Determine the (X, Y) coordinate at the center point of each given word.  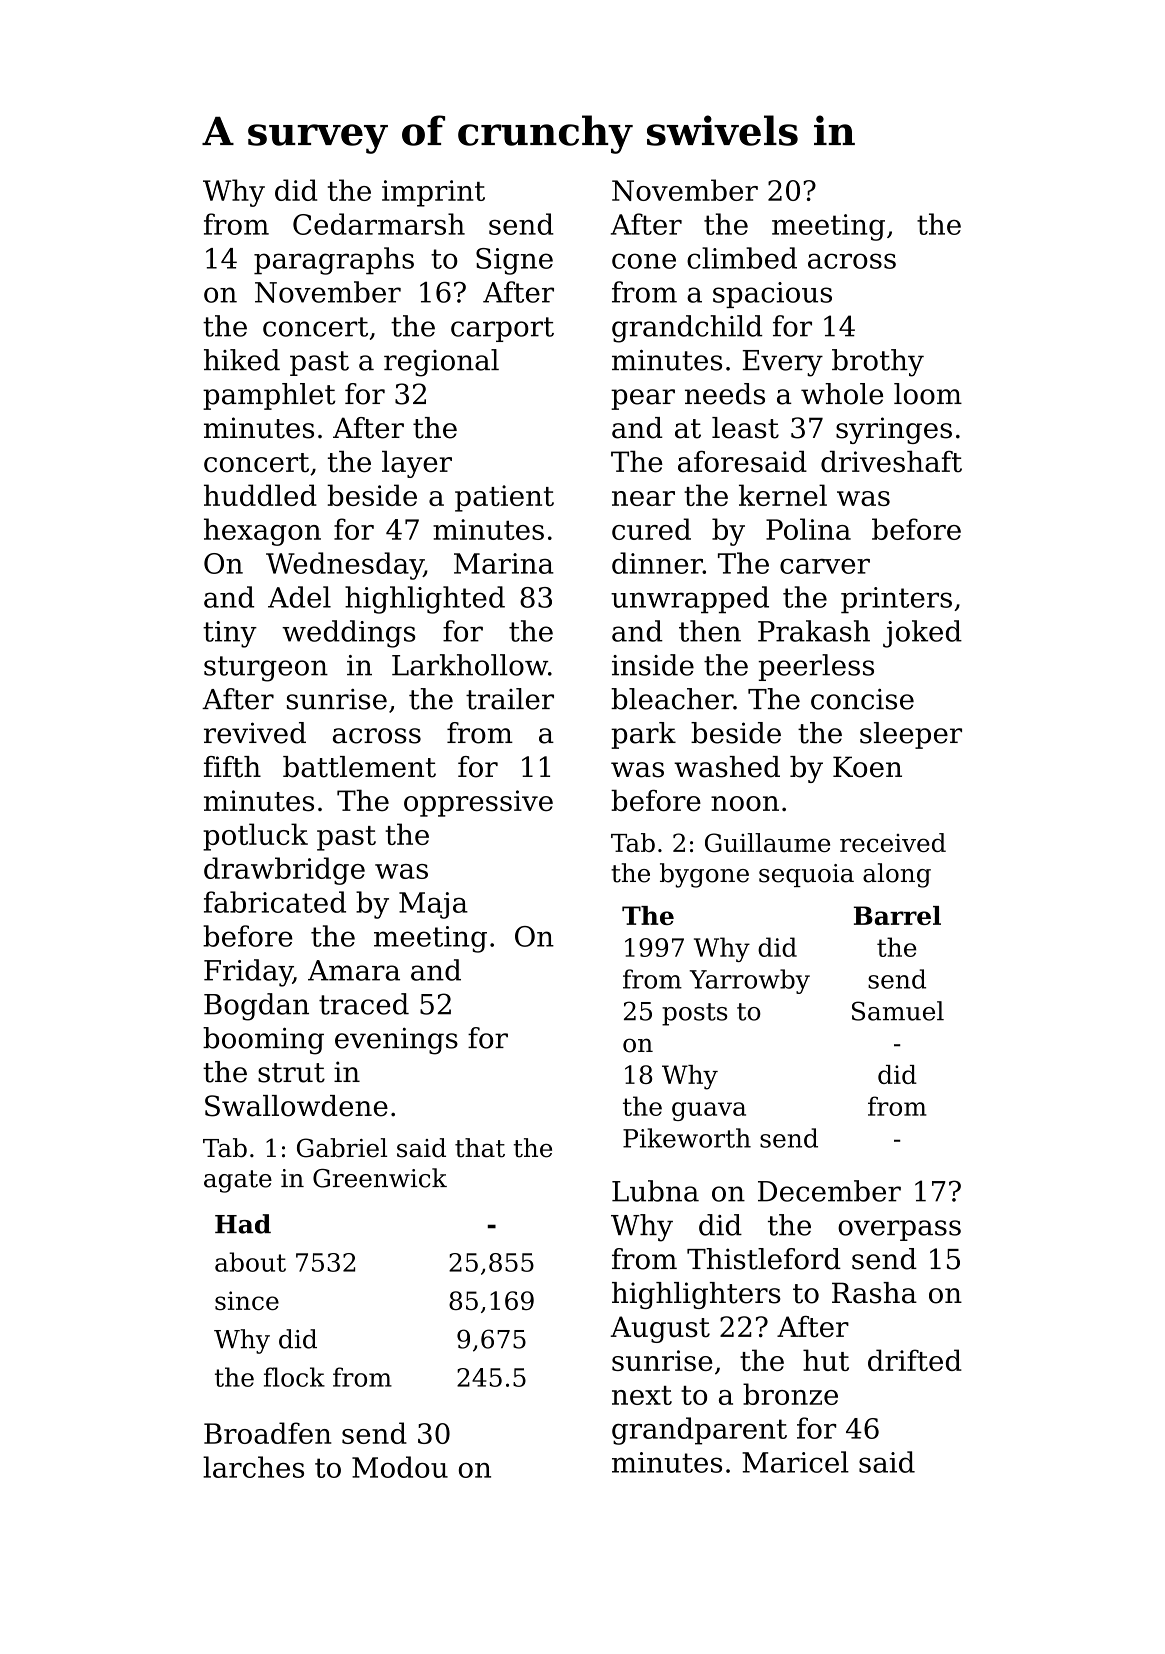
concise (862, 699)
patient (504, 498)
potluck (255, 837)
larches (253, 1467)
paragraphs (334, 261)
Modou (400, 1467)
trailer (510, 699)
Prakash (814, 631)
